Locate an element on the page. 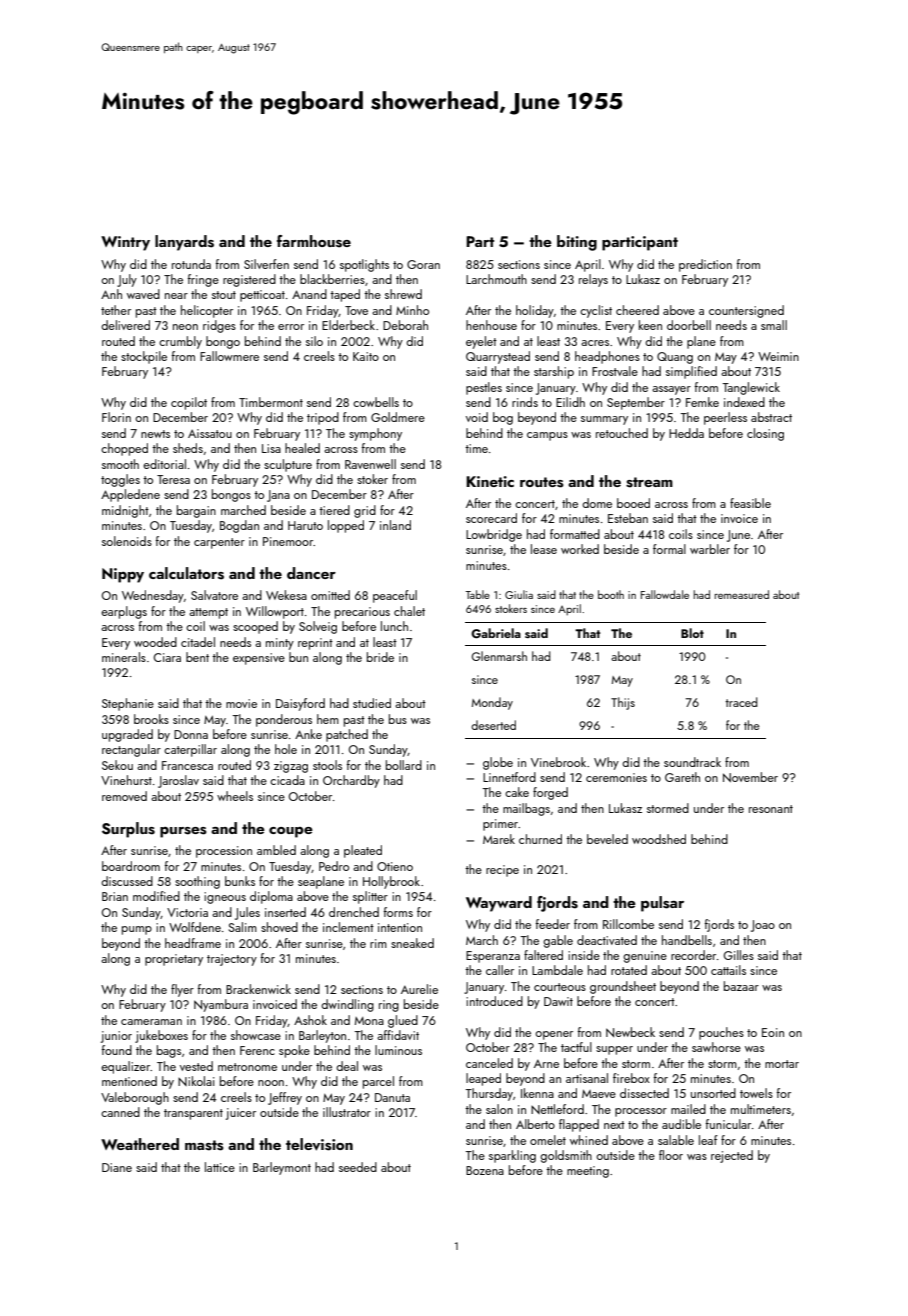 The height and width of the document is (1316, 908). discussed is located at coordinates (127, 881).
